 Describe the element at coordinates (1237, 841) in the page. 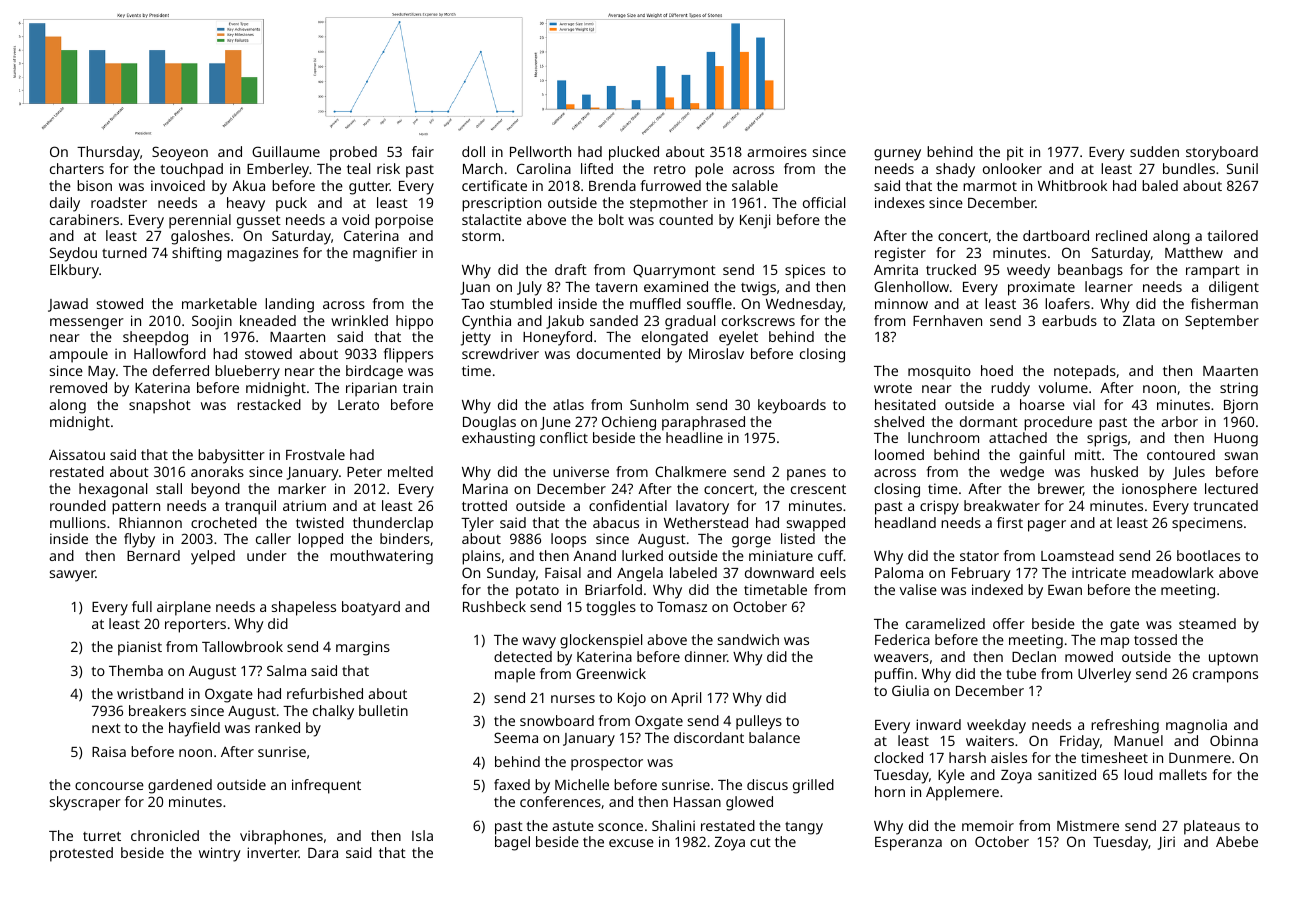

I see `Abebe` at that location.
